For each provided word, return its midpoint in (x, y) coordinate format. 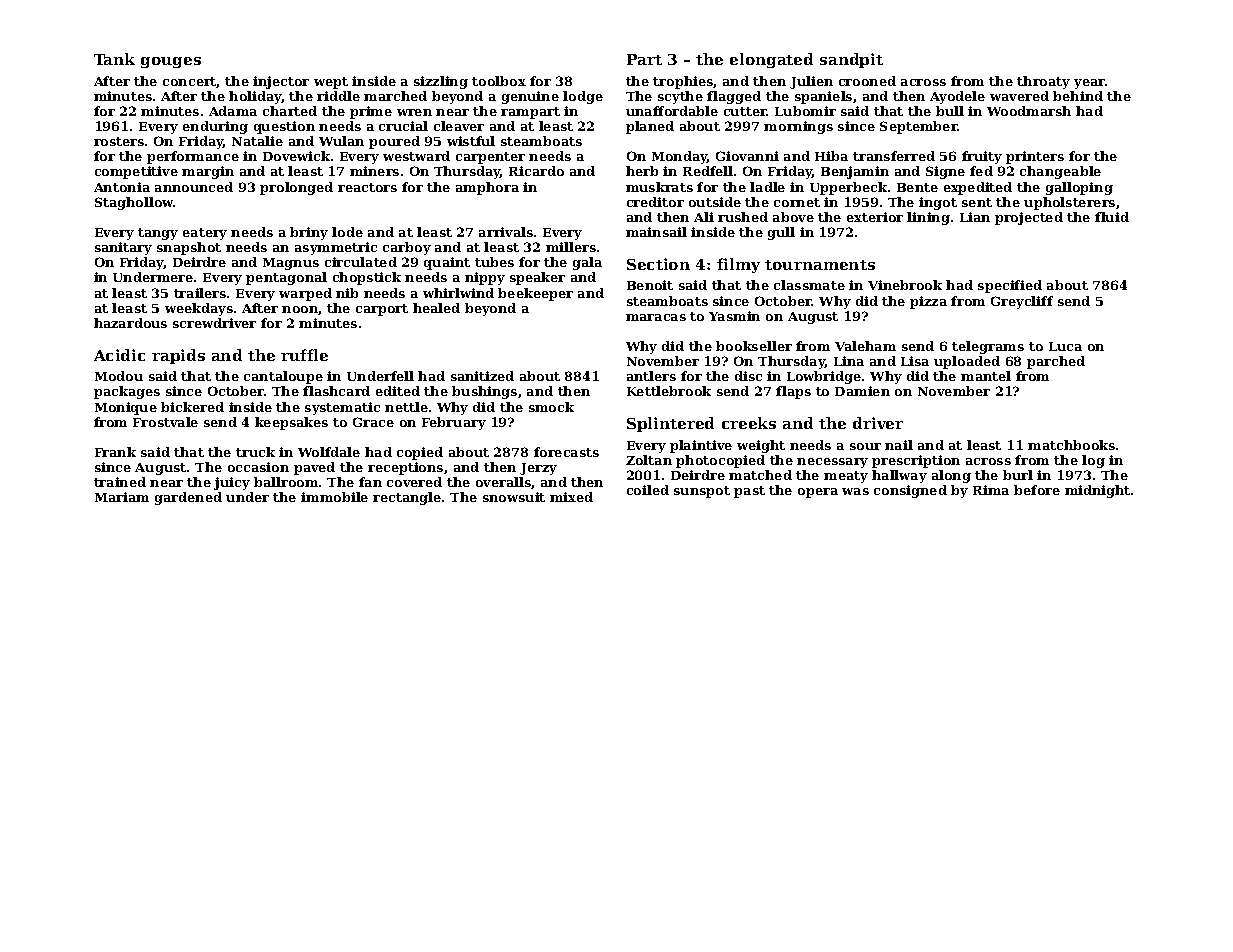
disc (748, 376)
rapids (178, 356)
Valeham (865, 346)
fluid (1112, 217)
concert (190, 82)
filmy (738, 265)
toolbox (499, 81)
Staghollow (134, 203)
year (1089, 84)
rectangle (407, 498)
